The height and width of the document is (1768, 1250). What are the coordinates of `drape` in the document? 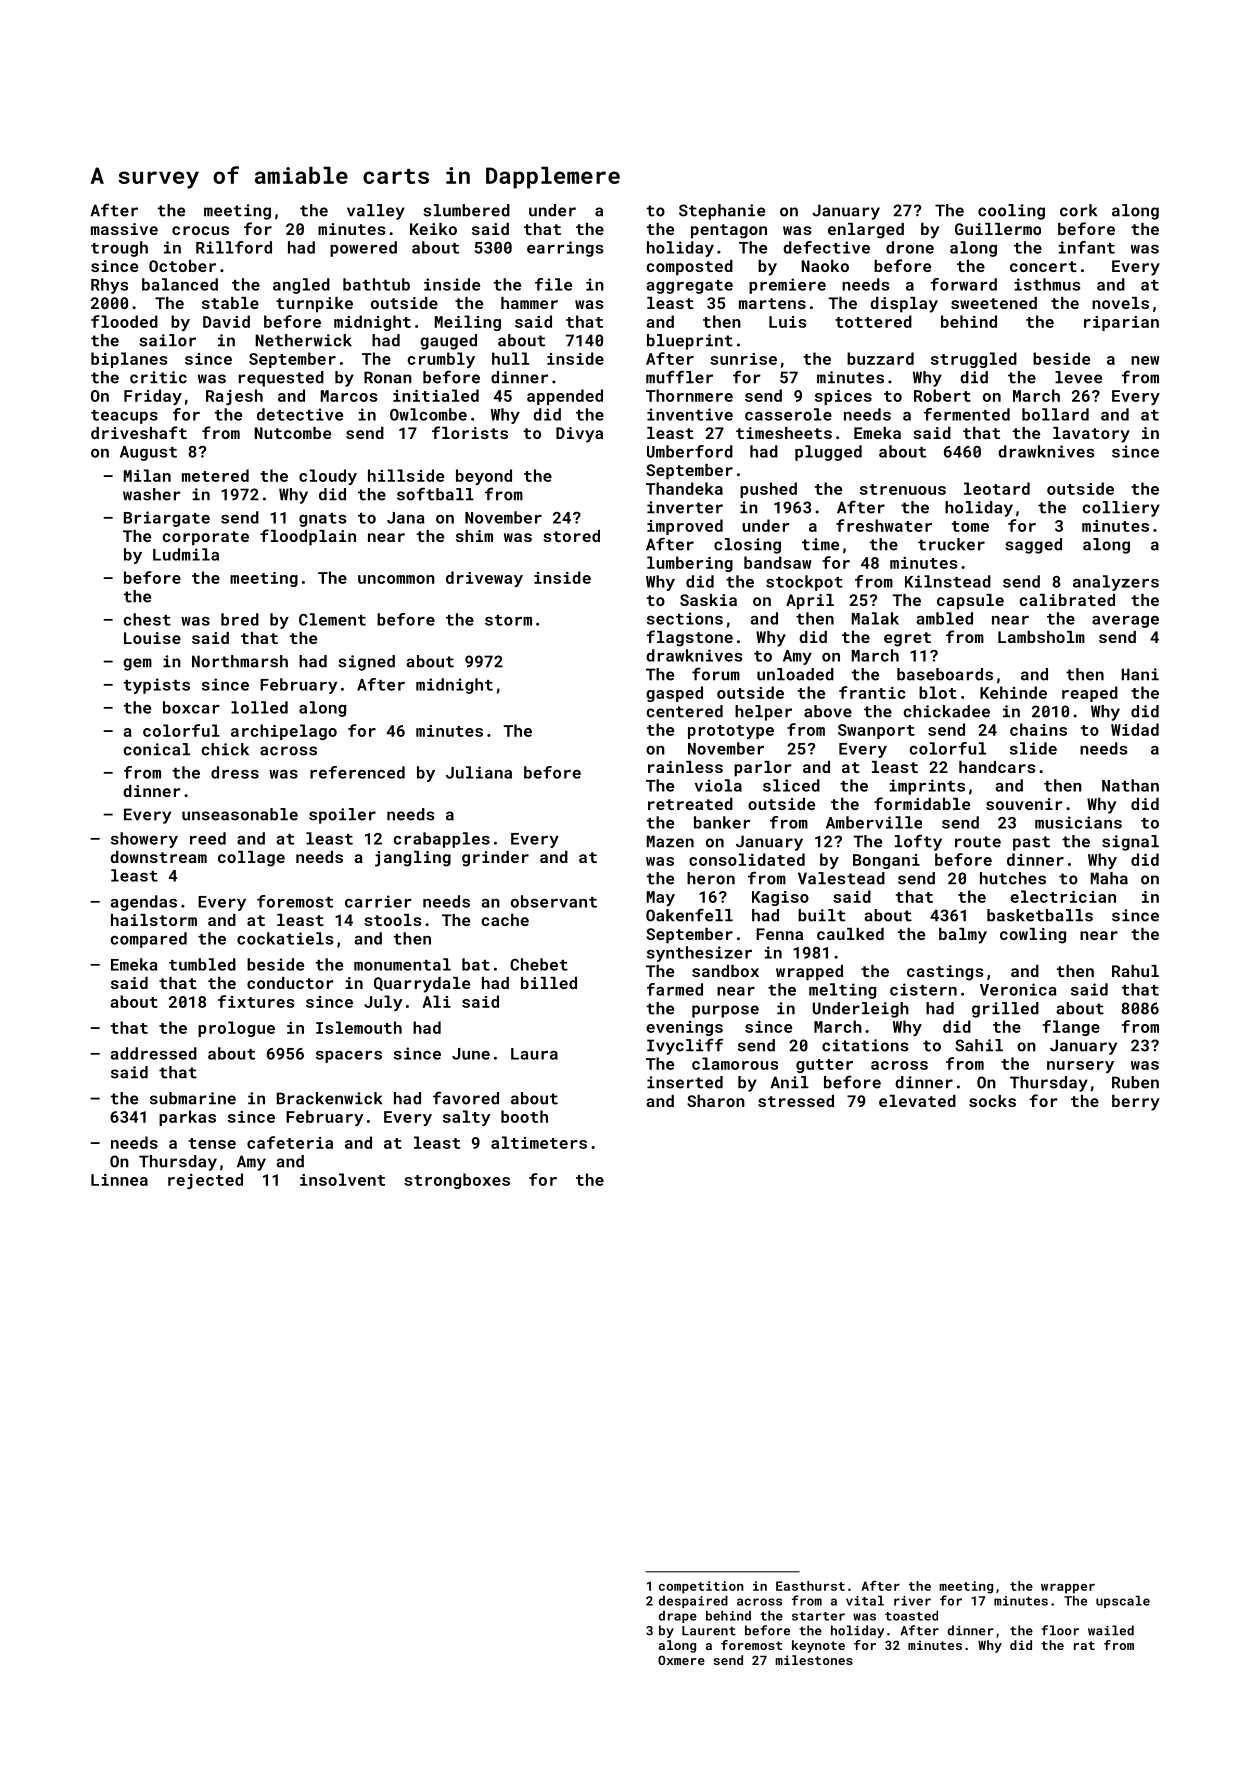 It's located at (678, 1617).
